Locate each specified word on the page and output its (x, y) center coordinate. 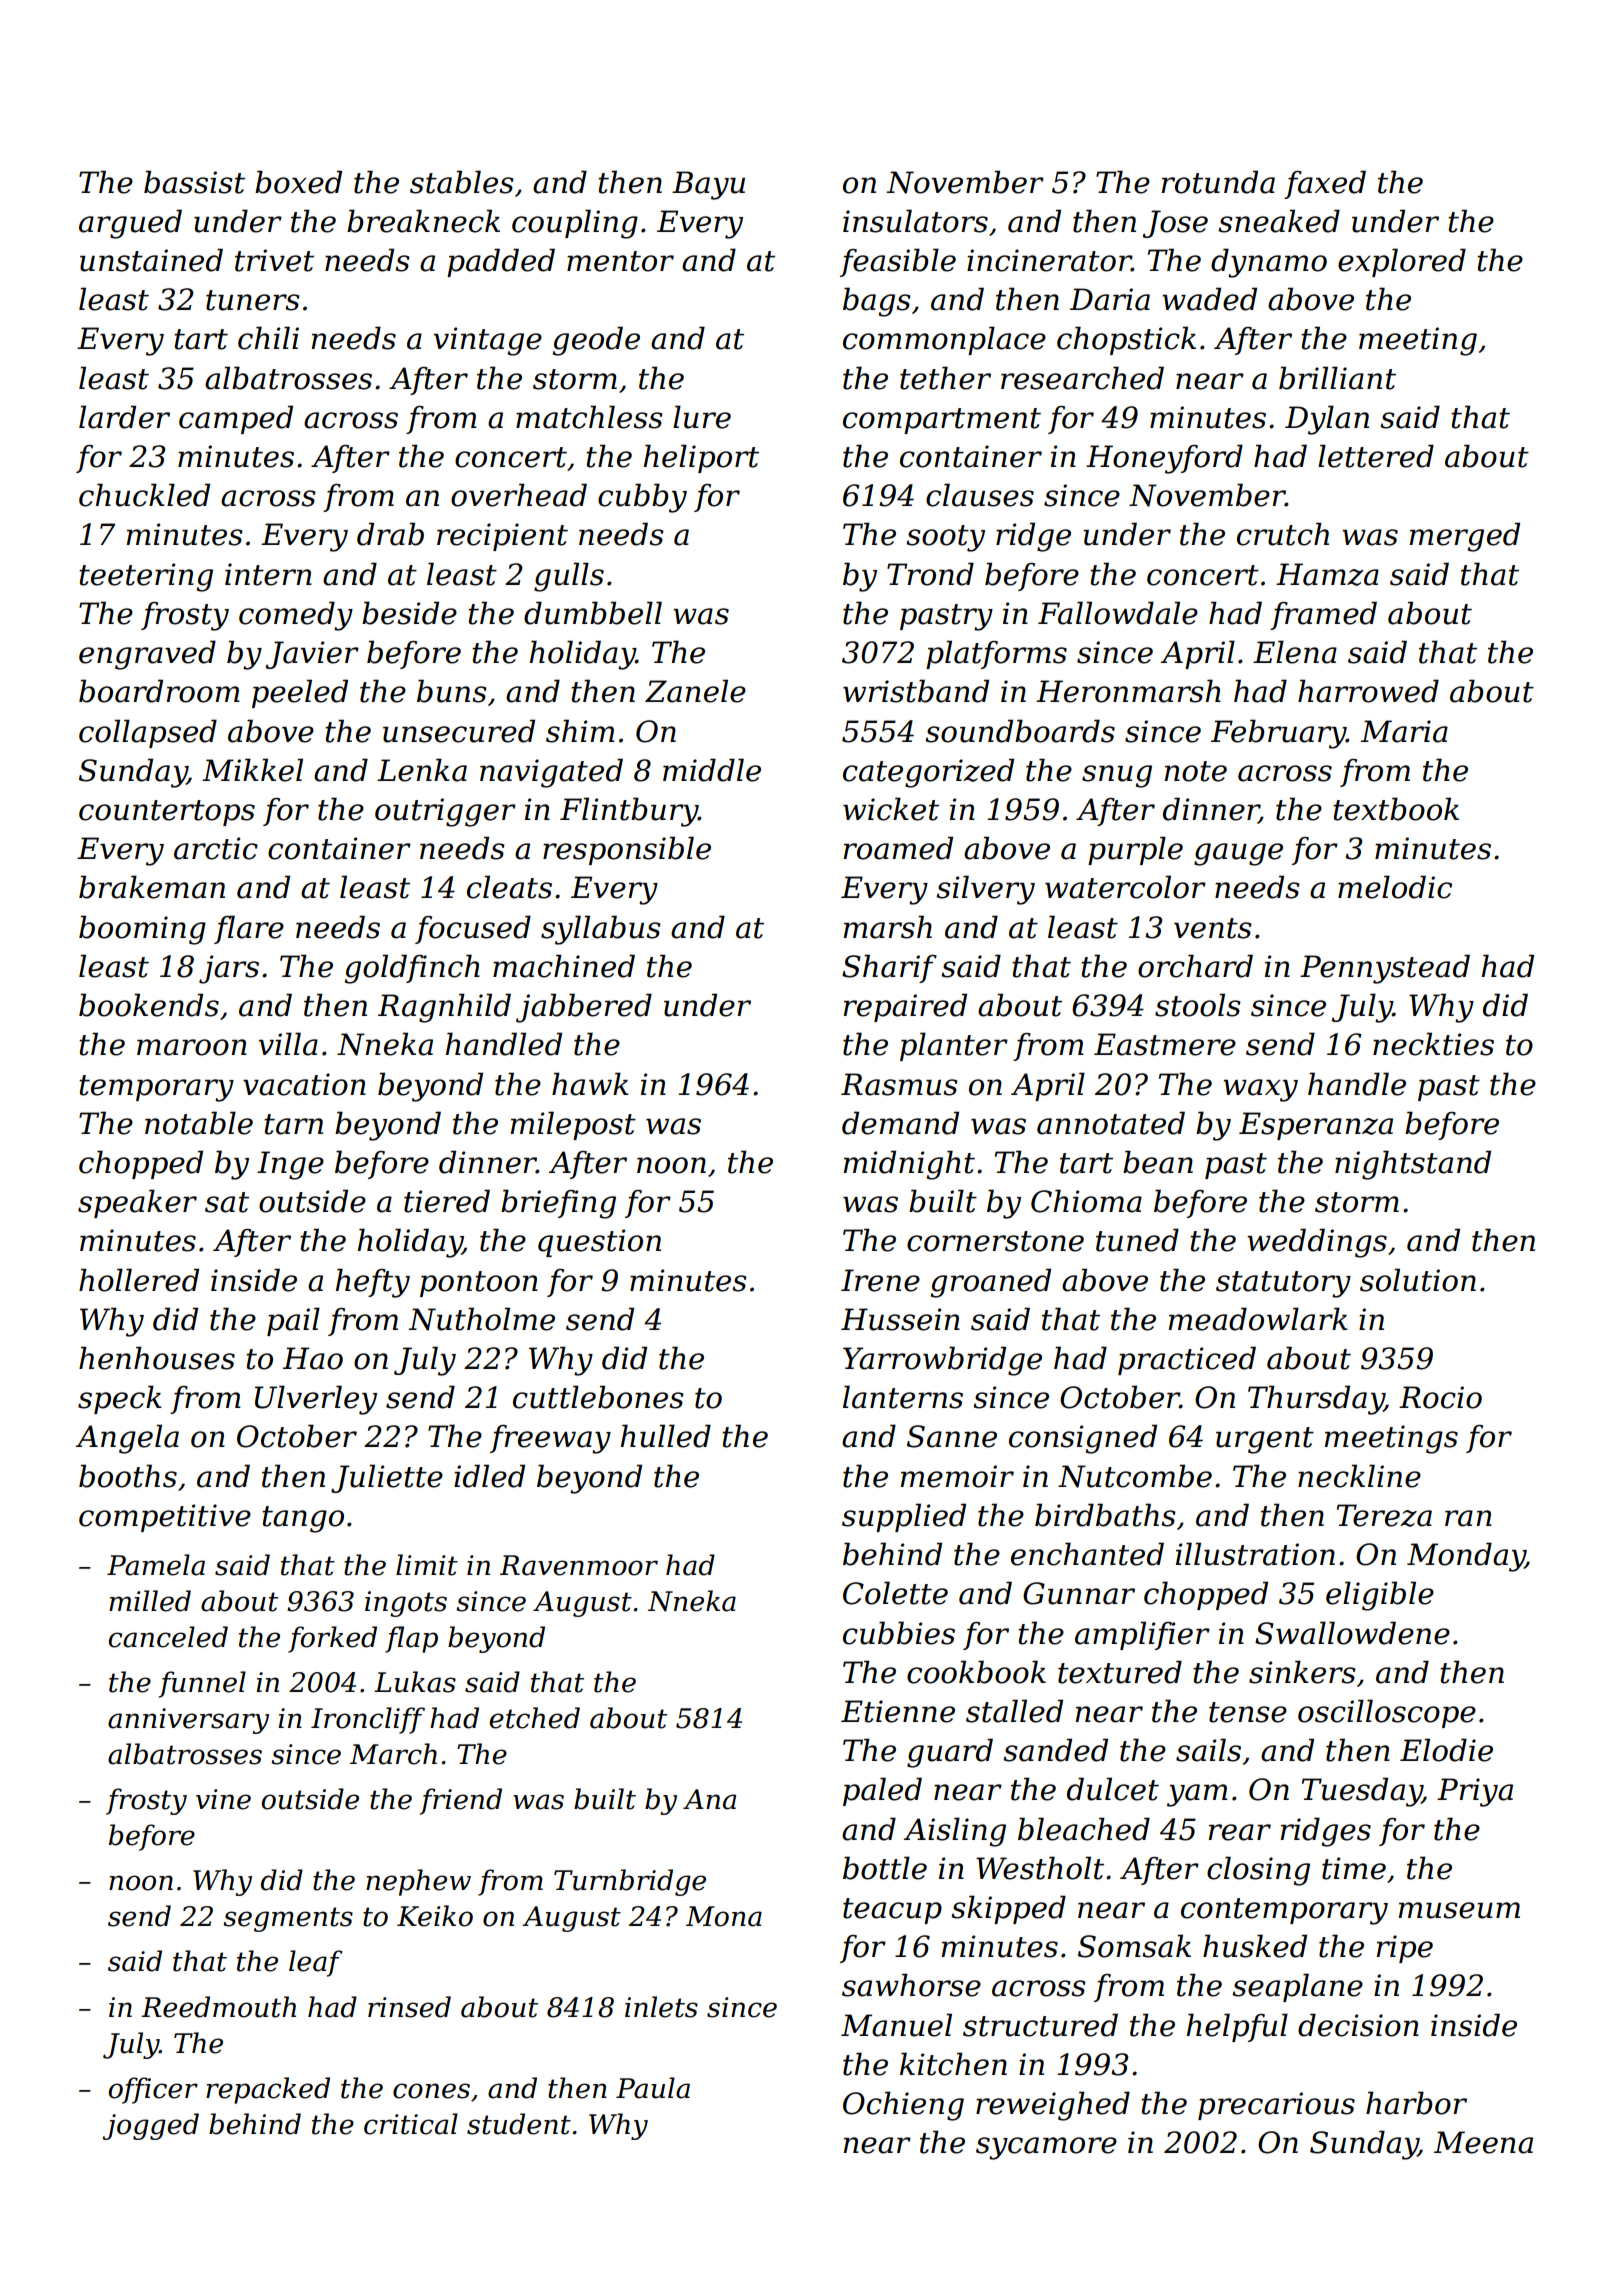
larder (124, 417)
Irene (880, 1280)
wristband (916, 691)
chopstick (1126, 340)
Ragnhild (444, 1008)
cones (431, 2091)
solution (1418, 1280)
